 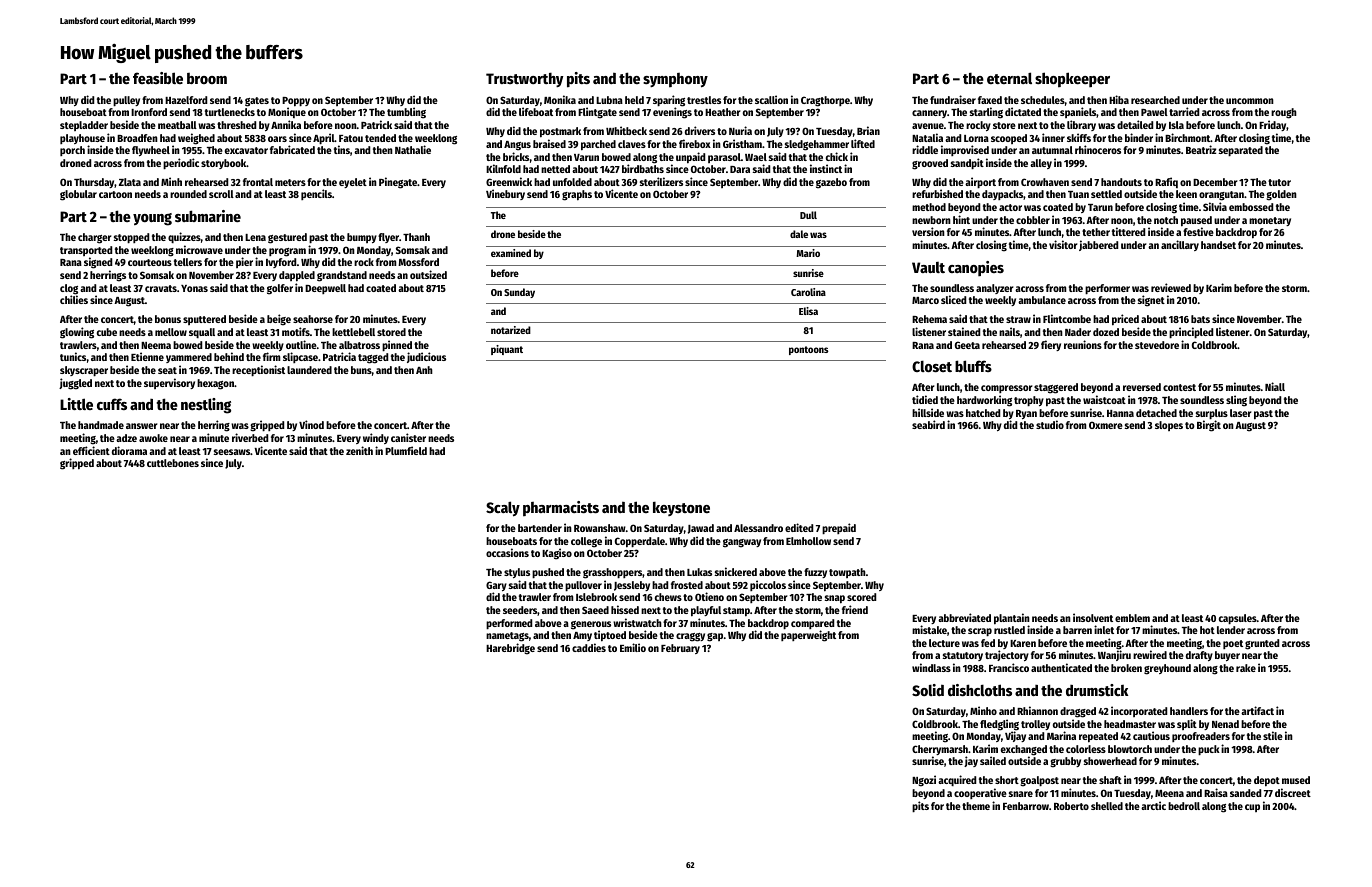 I want to click on tidied, so click(x=925, y=399).
